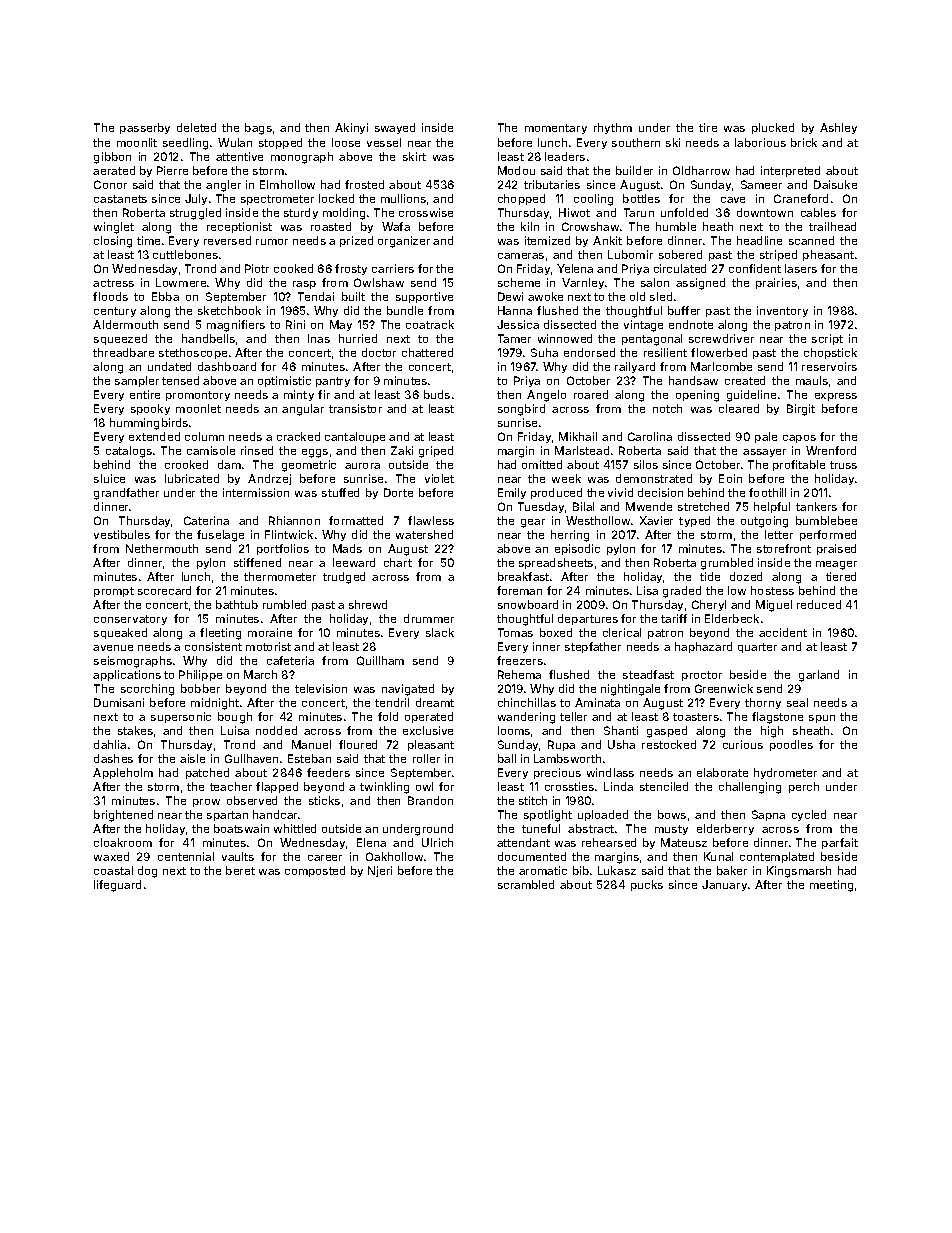  Describe the element at coordinates (819, 604) in the screenshot. I see `reduced` at that location.
